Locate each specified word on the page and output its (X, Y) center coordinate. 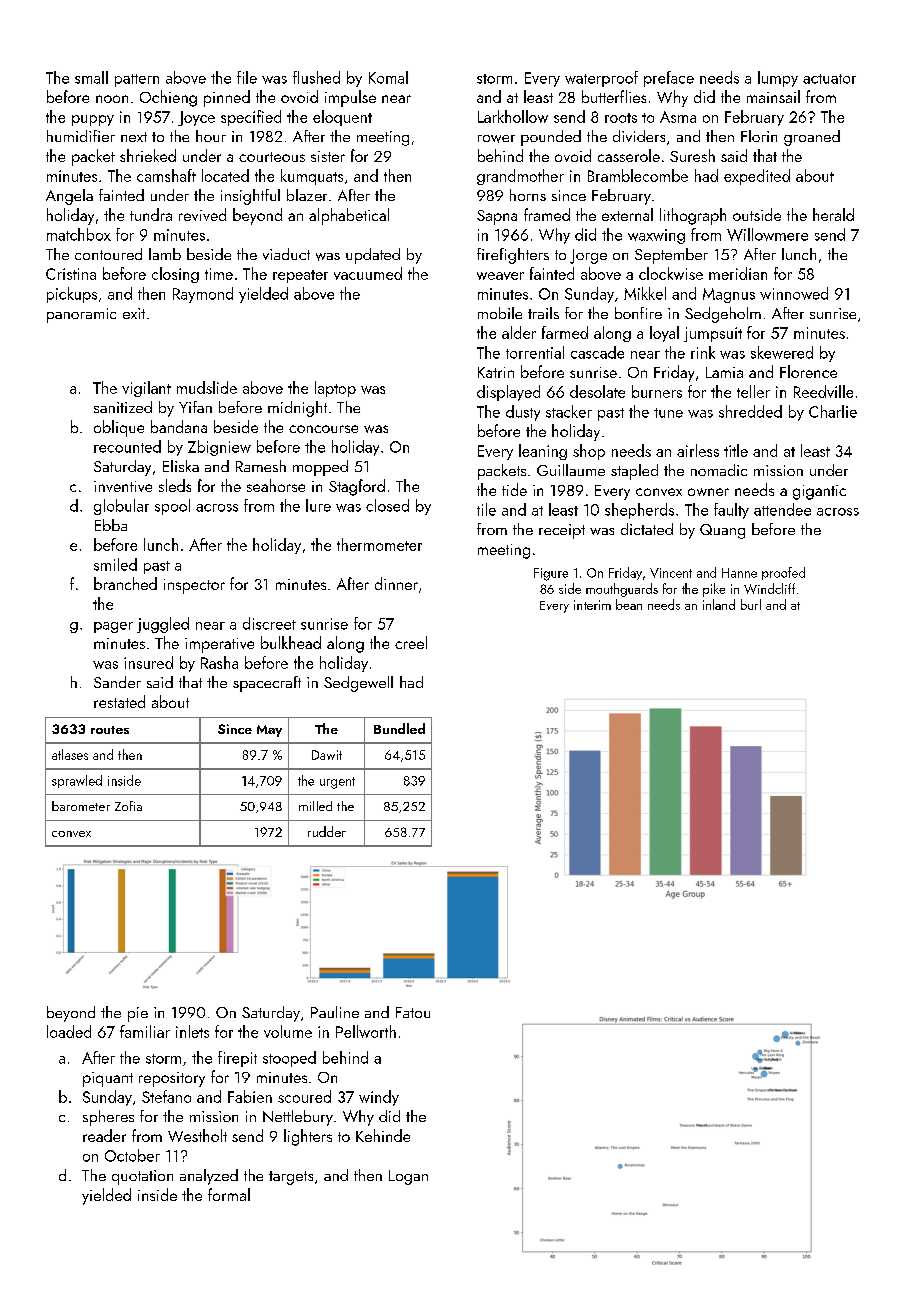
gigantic (819, 492)
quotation (142, 1177)
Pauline (335, 1012)
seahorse (276, 485)
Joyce (196, 118)
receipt (562, 531)
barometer (81, 806)
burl (751, 604)
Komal (388, 77)
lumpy (778, 79)
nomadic (719, 470)
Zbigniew (219, 448)
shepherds (639, 511)
